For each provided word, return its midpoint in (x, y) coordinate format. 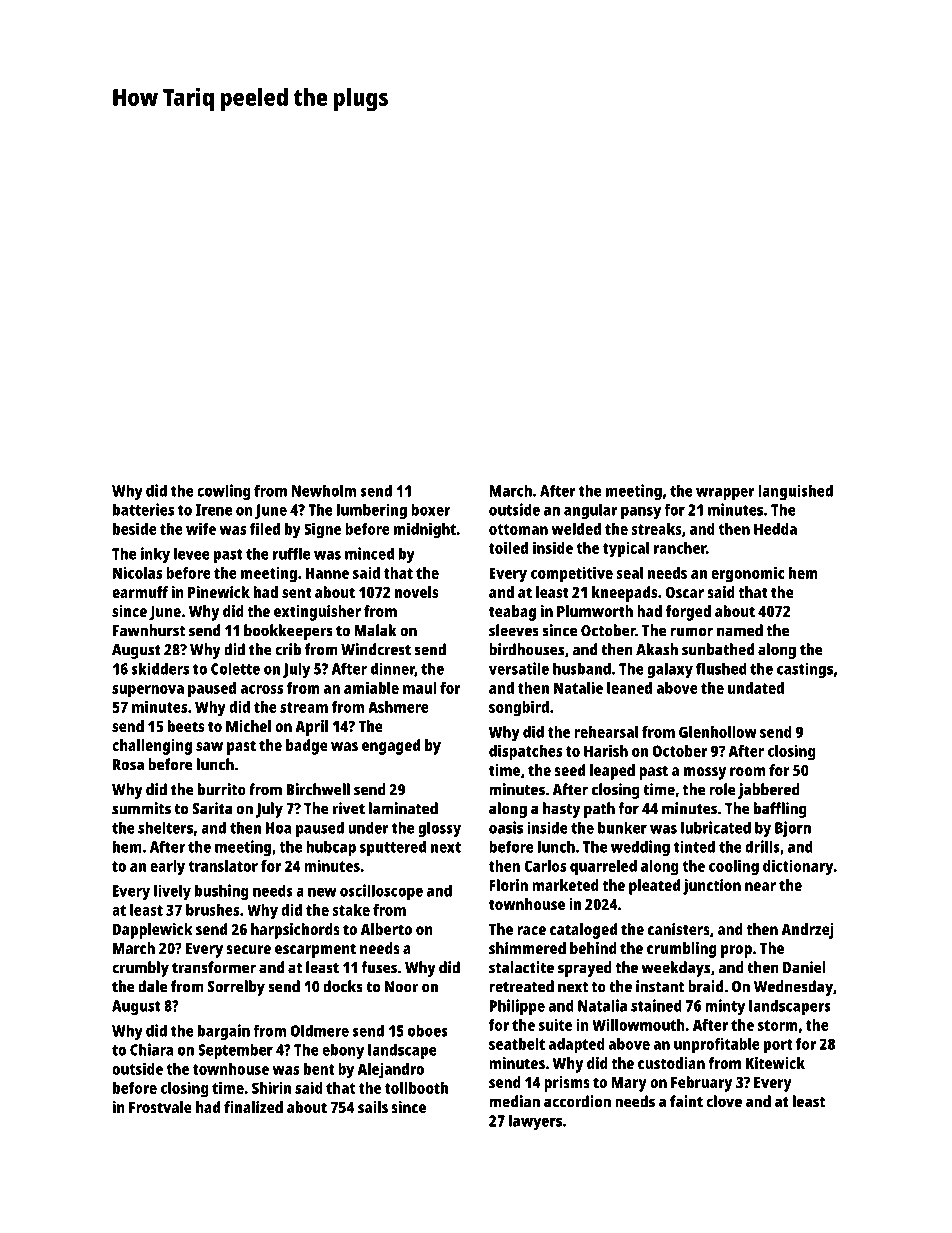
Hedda (775, 529)
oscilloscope (381, 892)
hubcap (331, 848)
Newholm (323, 490)
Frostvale (160, 1107)
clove (724, 1101)
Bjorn (793, 829)
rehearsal (606, 732)
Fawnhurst (149, 630)
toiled (508, 547)
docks (343, 986)
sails (373, 1107)
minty (725, 1007)
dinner (393, 669)
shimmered (527, 948)
